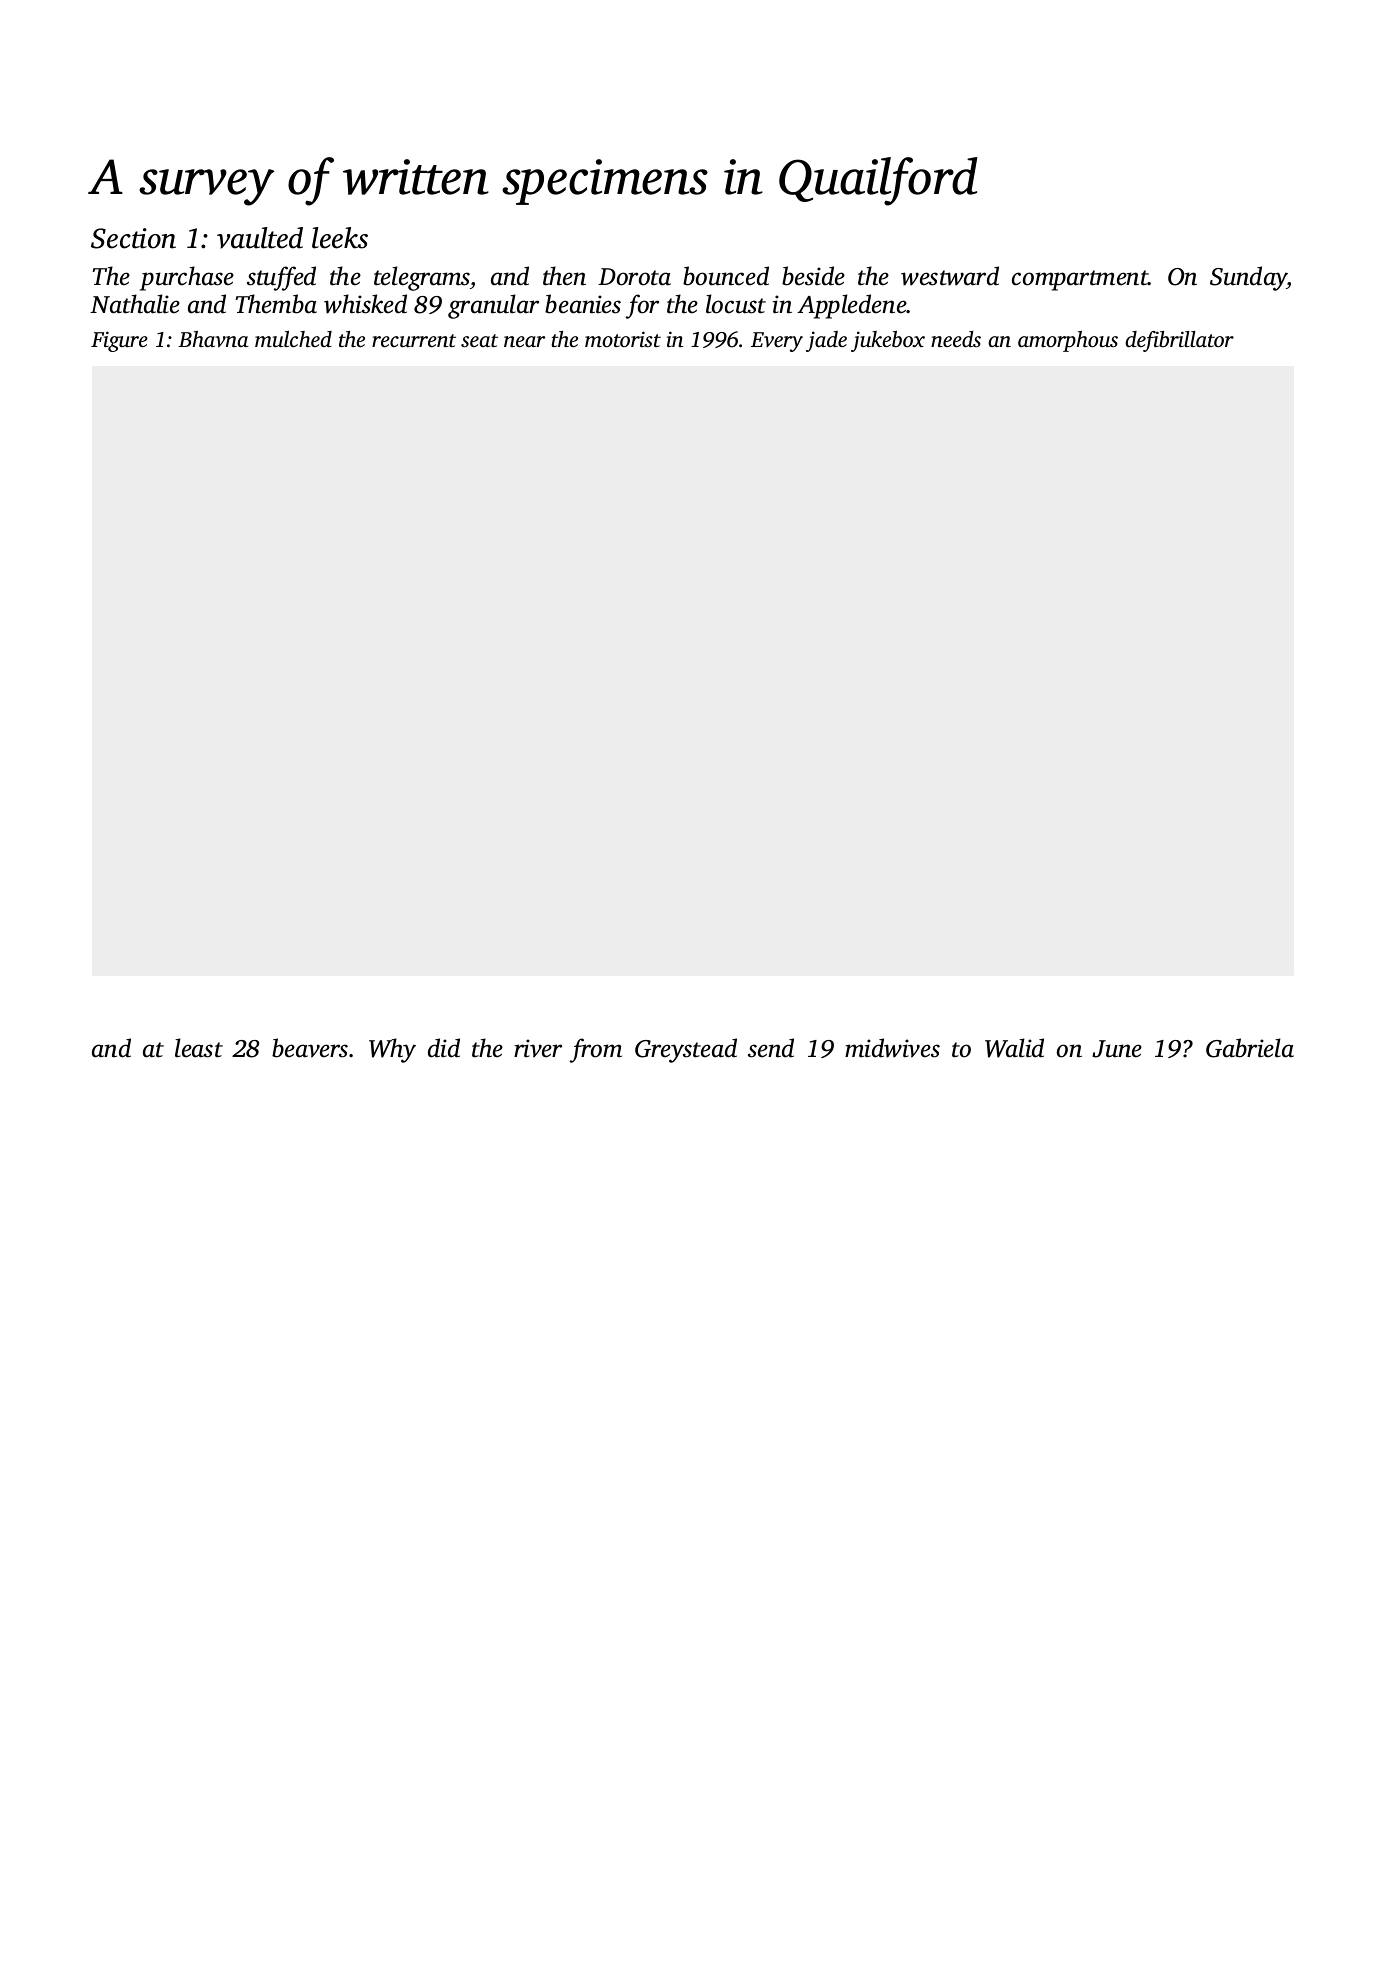 This document has width=1386, height=1969. What do you see at coordinates (1068, 341) in the document?
I see `amorphous` at bounding box center [1068, 341].
